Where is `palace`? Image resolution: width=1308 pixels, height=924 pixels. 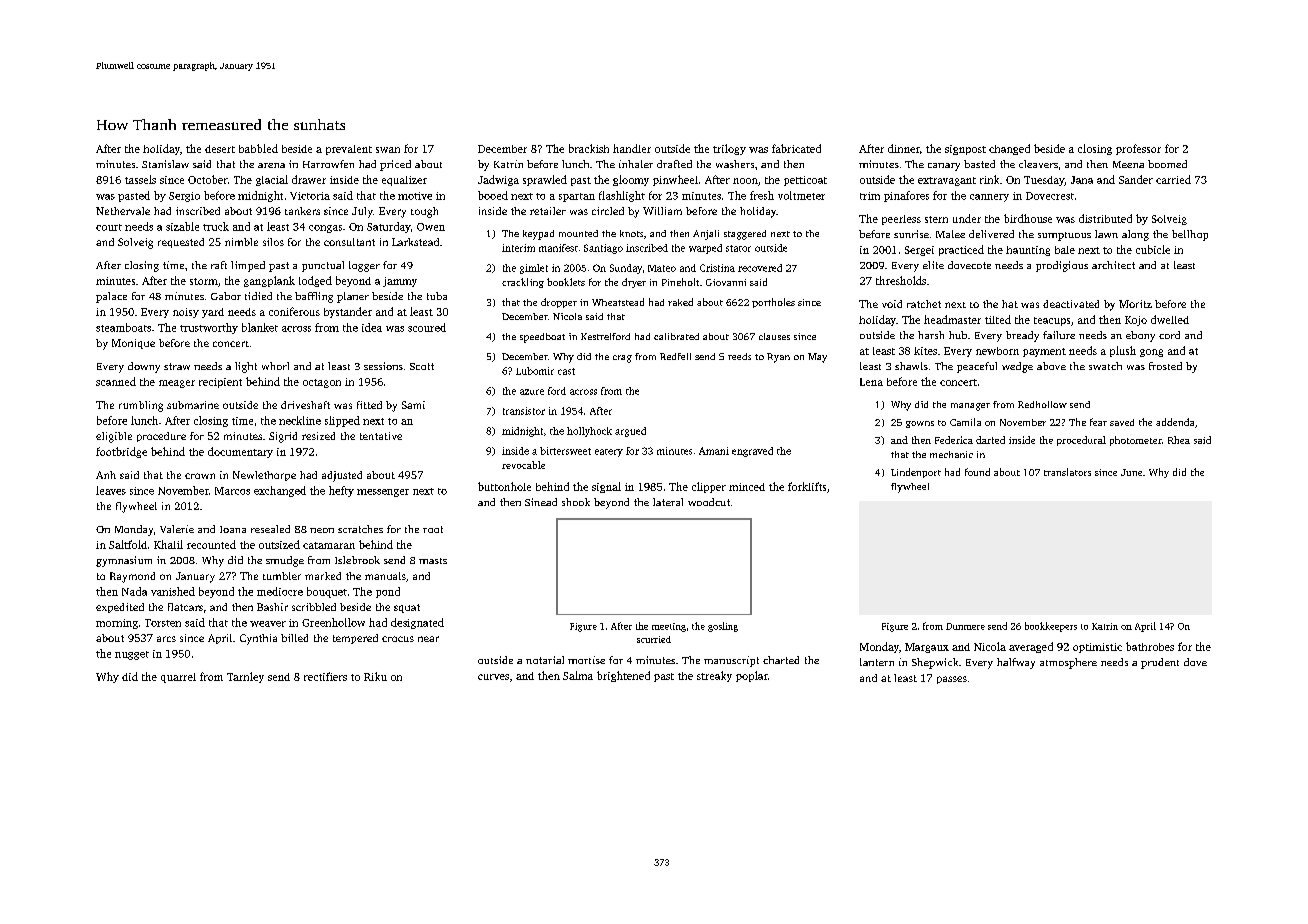 palace is located at coordinates (111, 297).
